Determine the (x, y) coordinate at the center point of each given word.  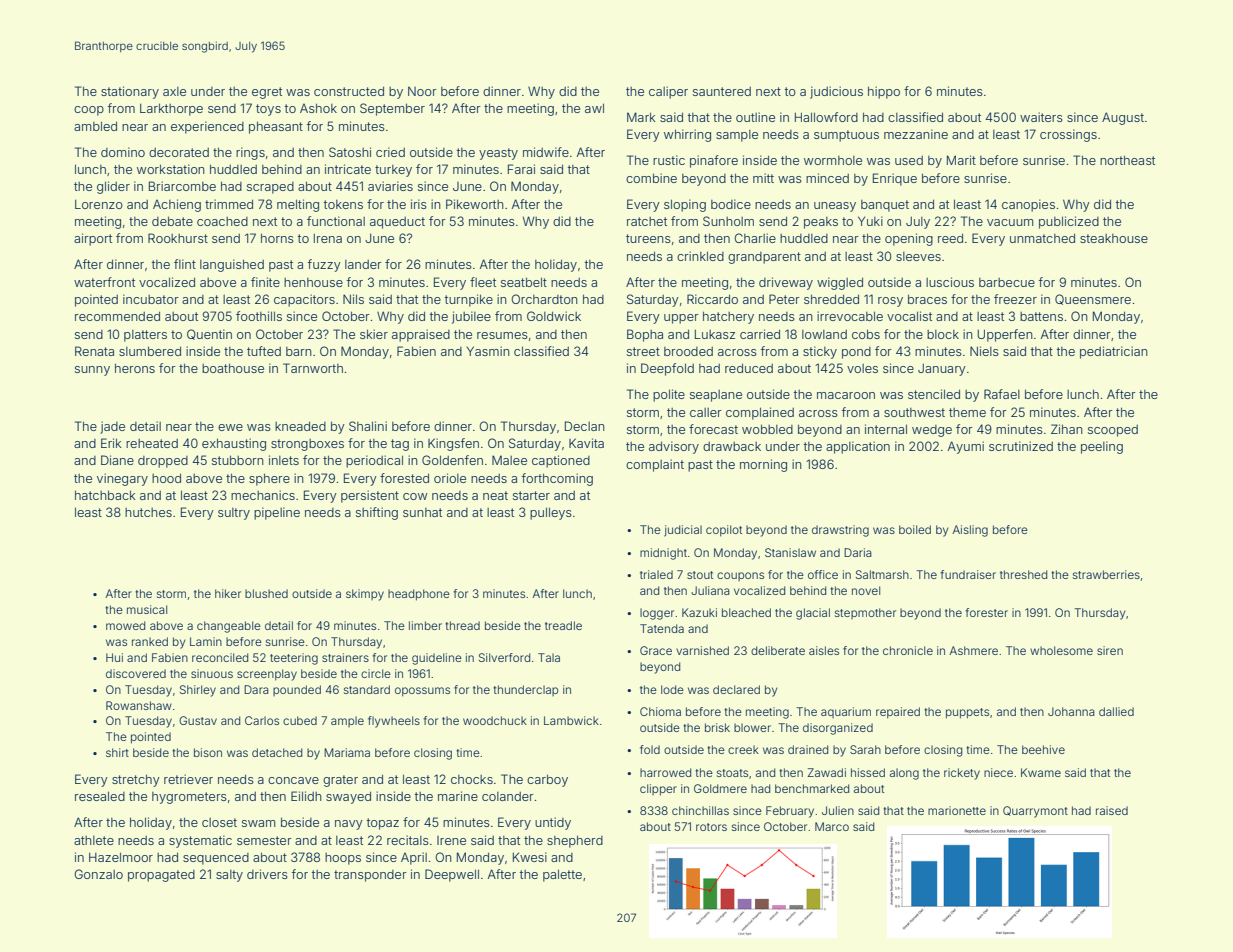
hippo (884, 92)
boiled (915, 529)
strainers (345, 657)
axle (174, 91)
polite (669, 395)
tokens (343, 204)
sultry (234, 514)
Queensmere (1093, 299)
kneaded (300, 426)
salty (229, 876)
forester (986, 612)
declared (736, 689)
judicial (683, 531)
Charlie (755, 238)
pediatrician (1114, 352)
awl (594, 108)
